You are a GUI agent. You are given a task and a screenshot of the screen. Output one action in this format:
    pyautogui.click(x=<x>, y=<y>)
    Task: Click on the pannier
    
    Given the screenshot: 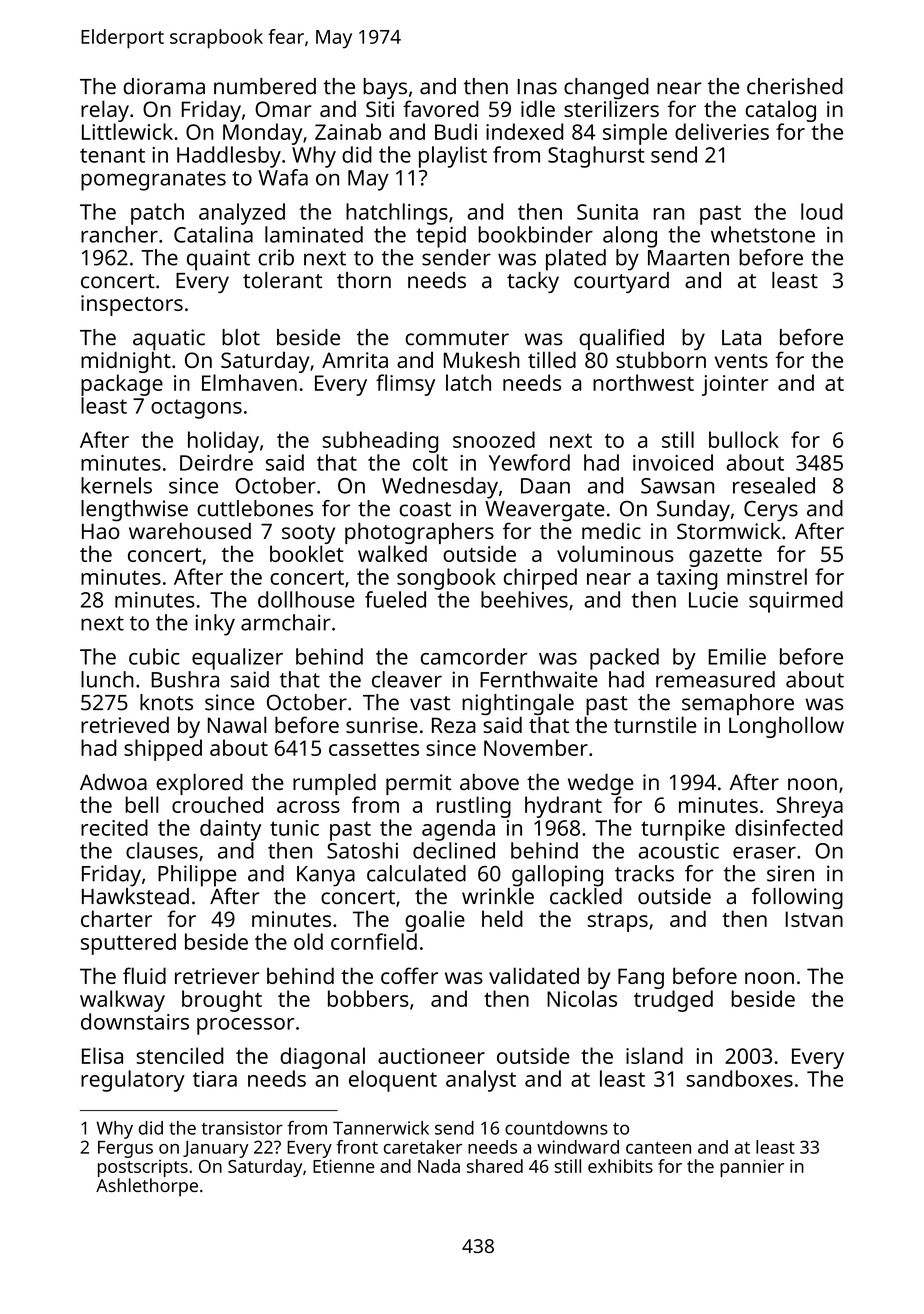 What is the action you would take?
    pyautogui.click(x=752, y=1168)
